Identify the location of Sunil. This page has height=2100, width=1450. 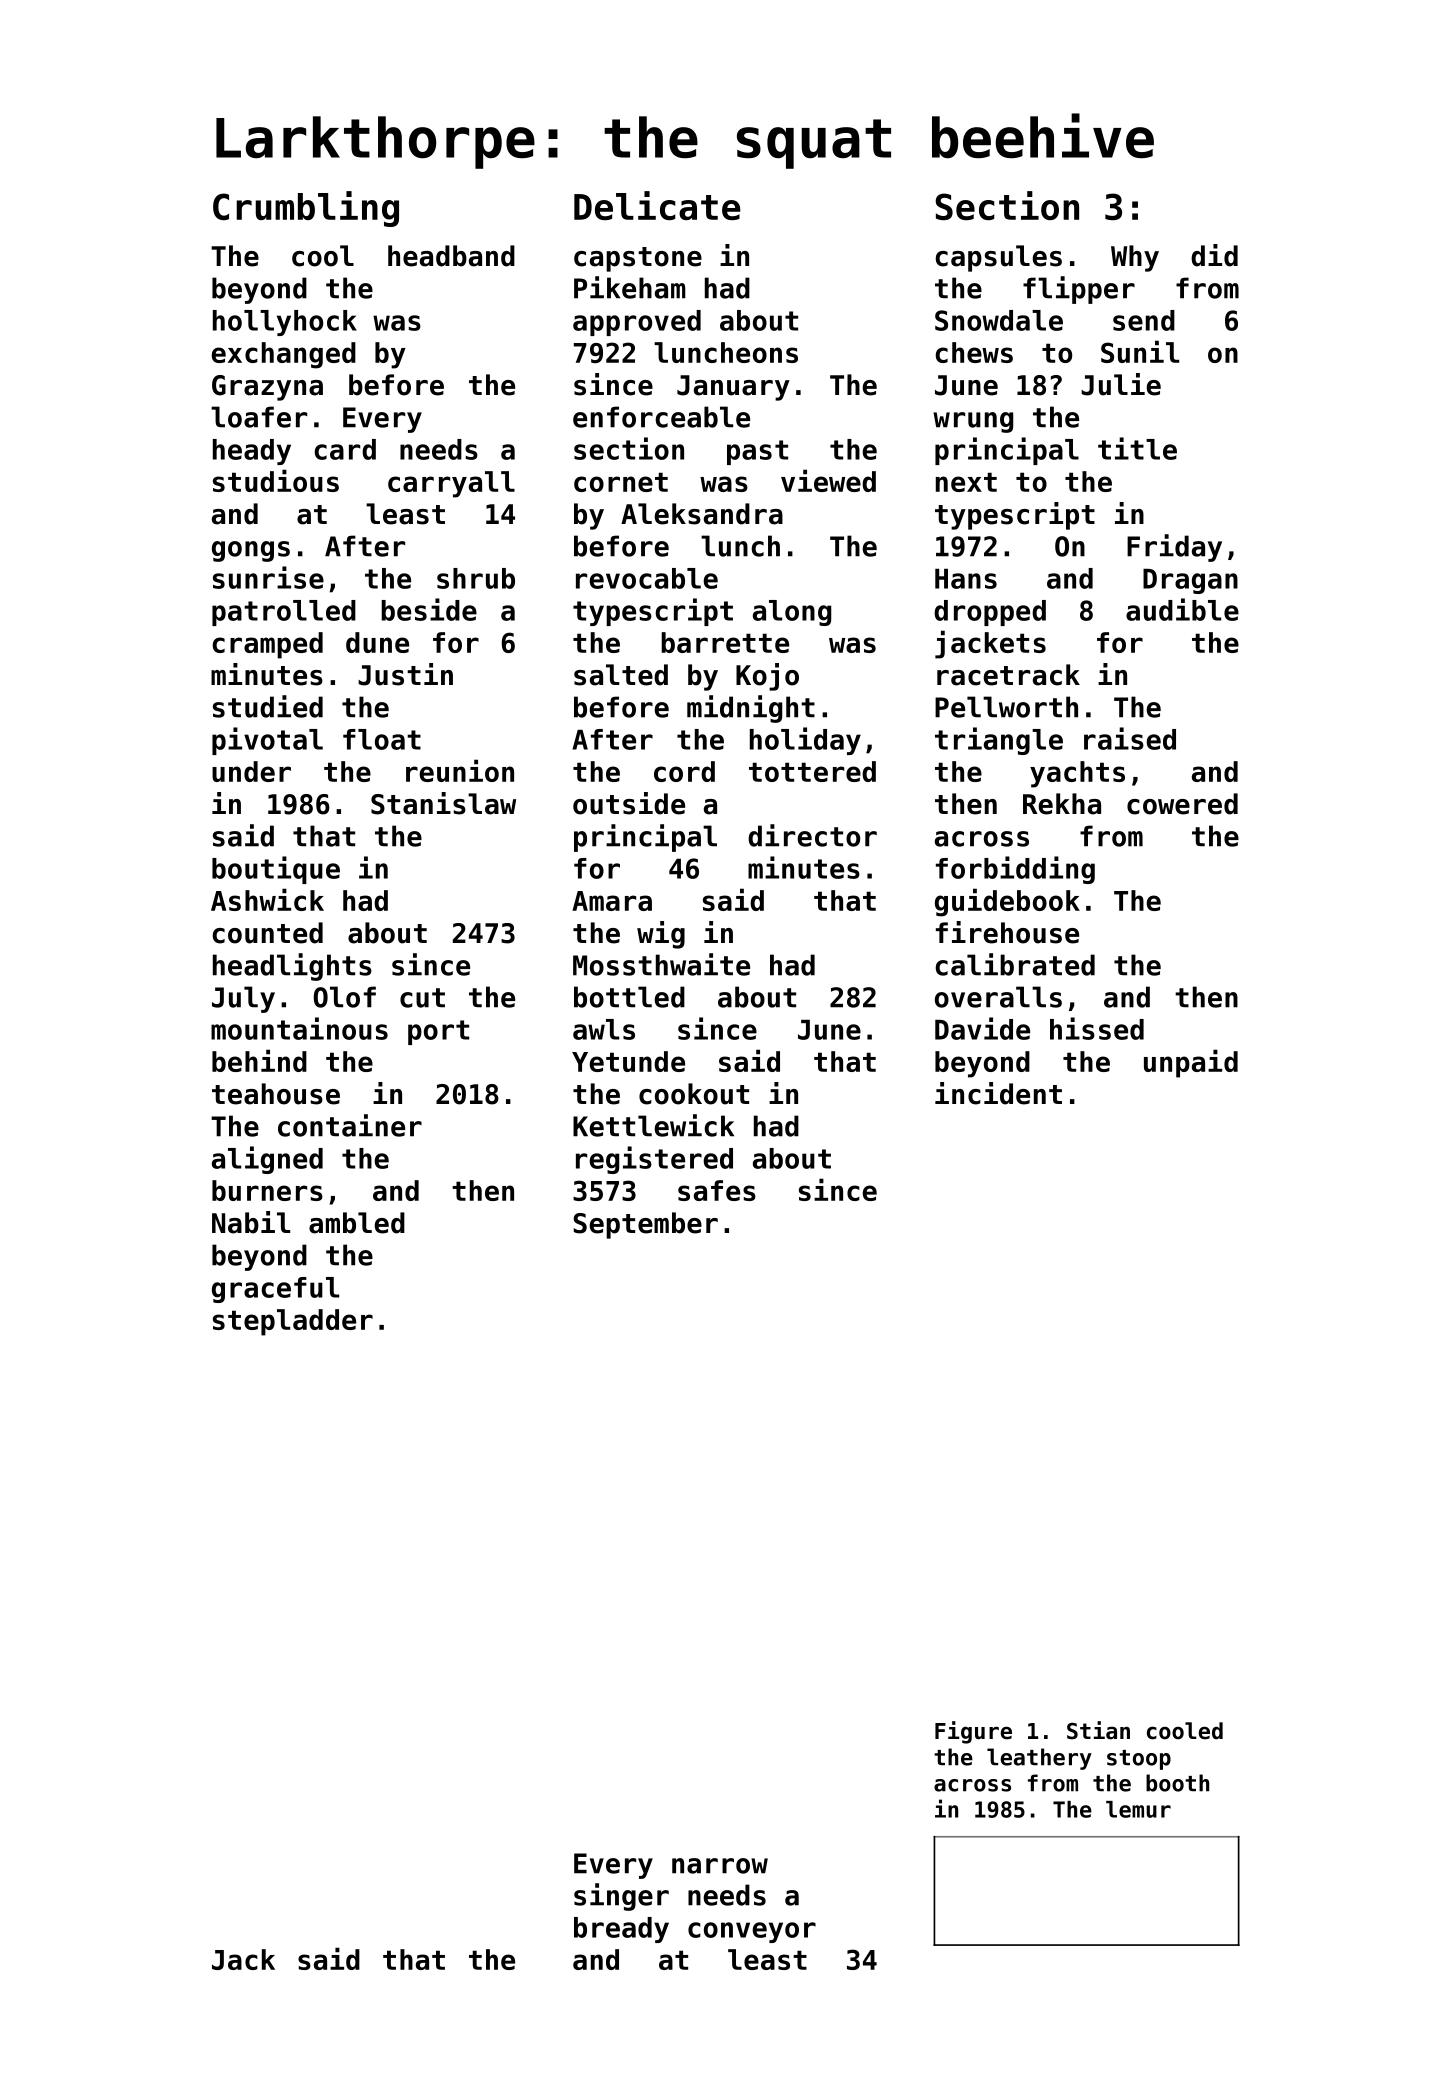
(1140, 351).
